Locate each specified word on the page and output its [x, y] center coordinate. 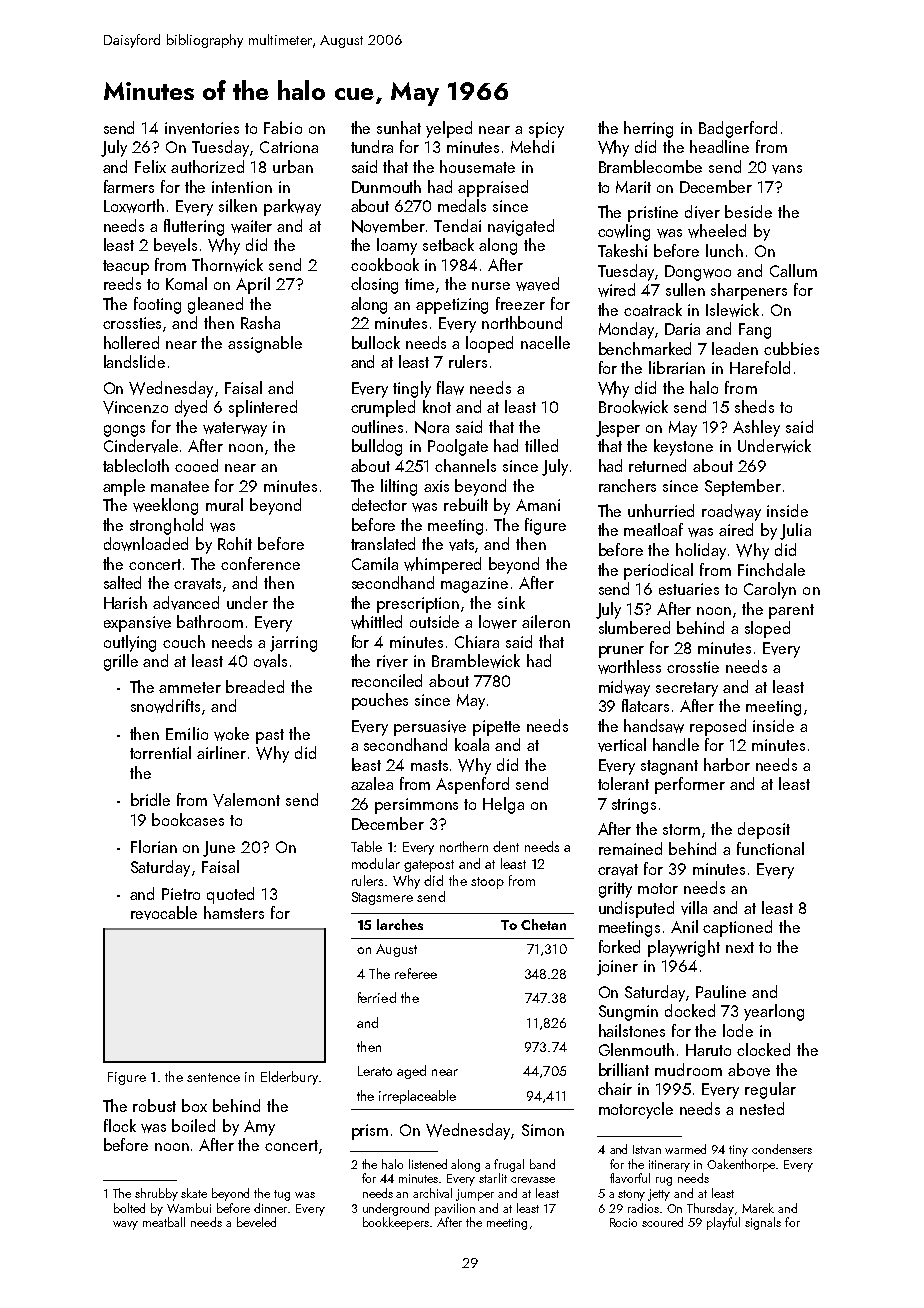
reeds [122, 283]
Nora [432, 427]
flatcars [645, 705]
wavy [125, 1225]
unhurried [661, 510]
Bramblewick [476, 661]
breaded [255, 686]
